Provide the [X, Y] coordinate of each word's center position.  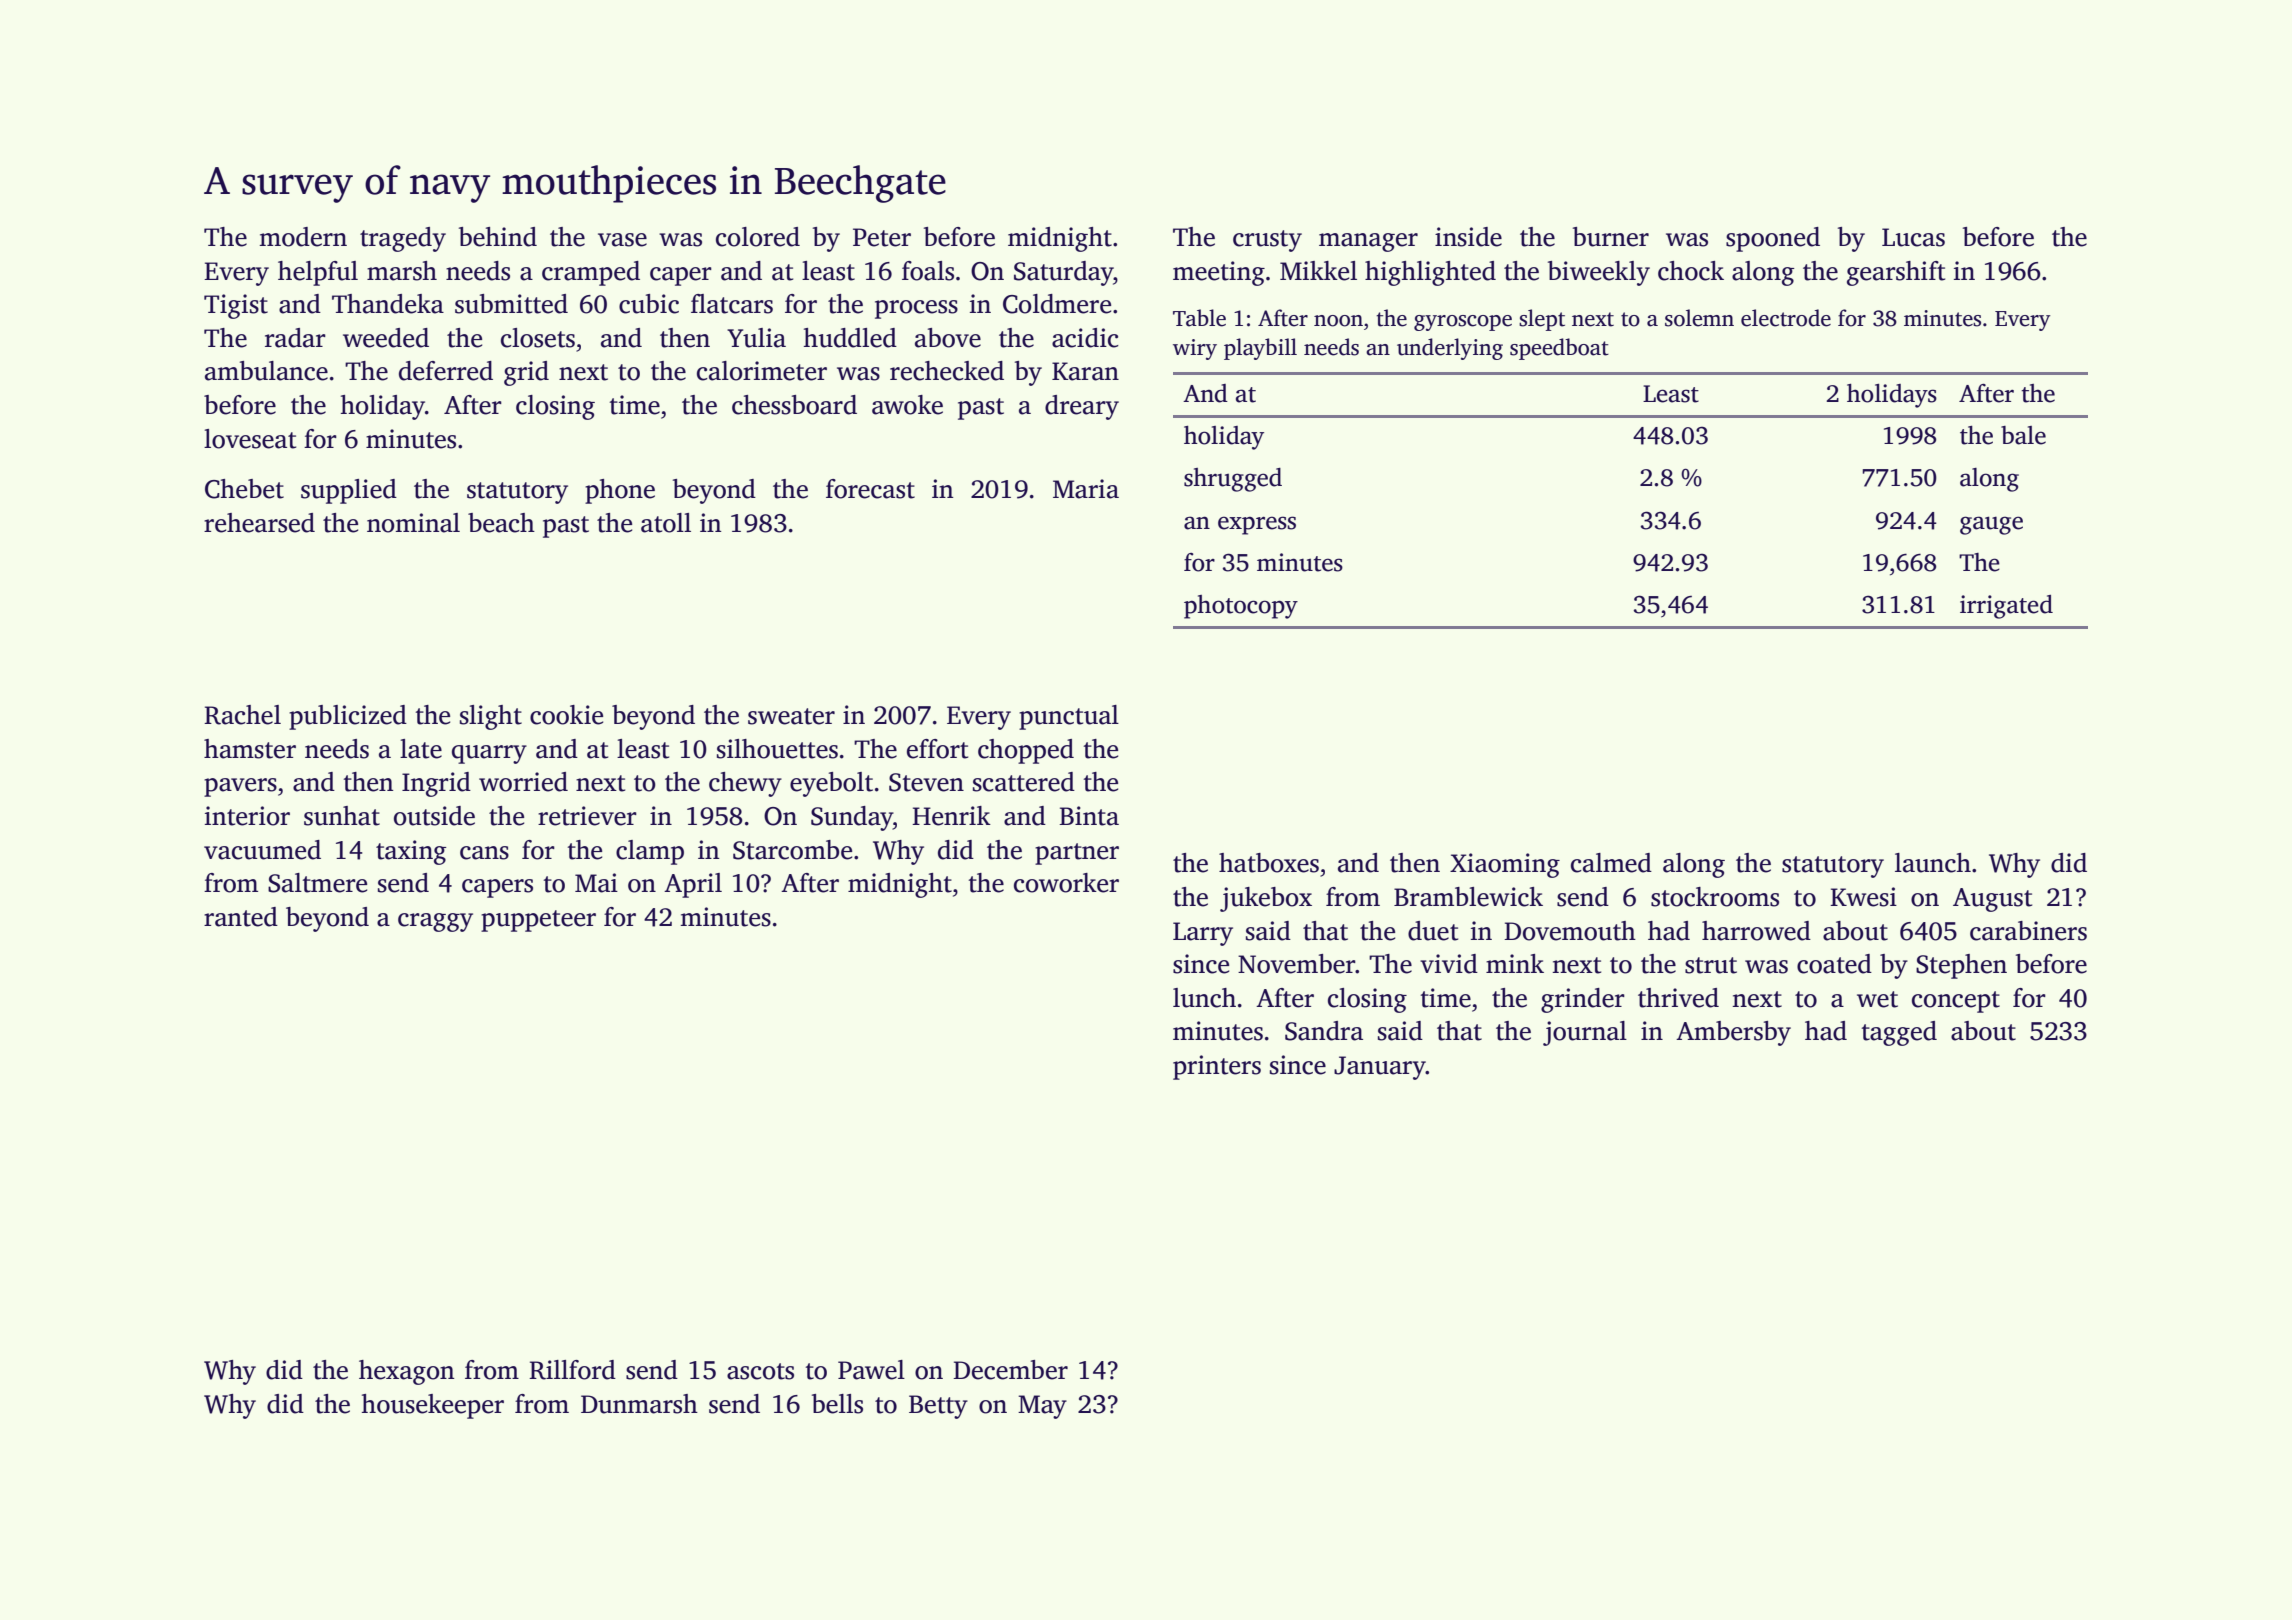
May [1042, 1407]
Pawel [871, 1370]
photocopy [1241, 607]
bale [2023, 435]
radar [295, 338]
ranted [241, 917]
